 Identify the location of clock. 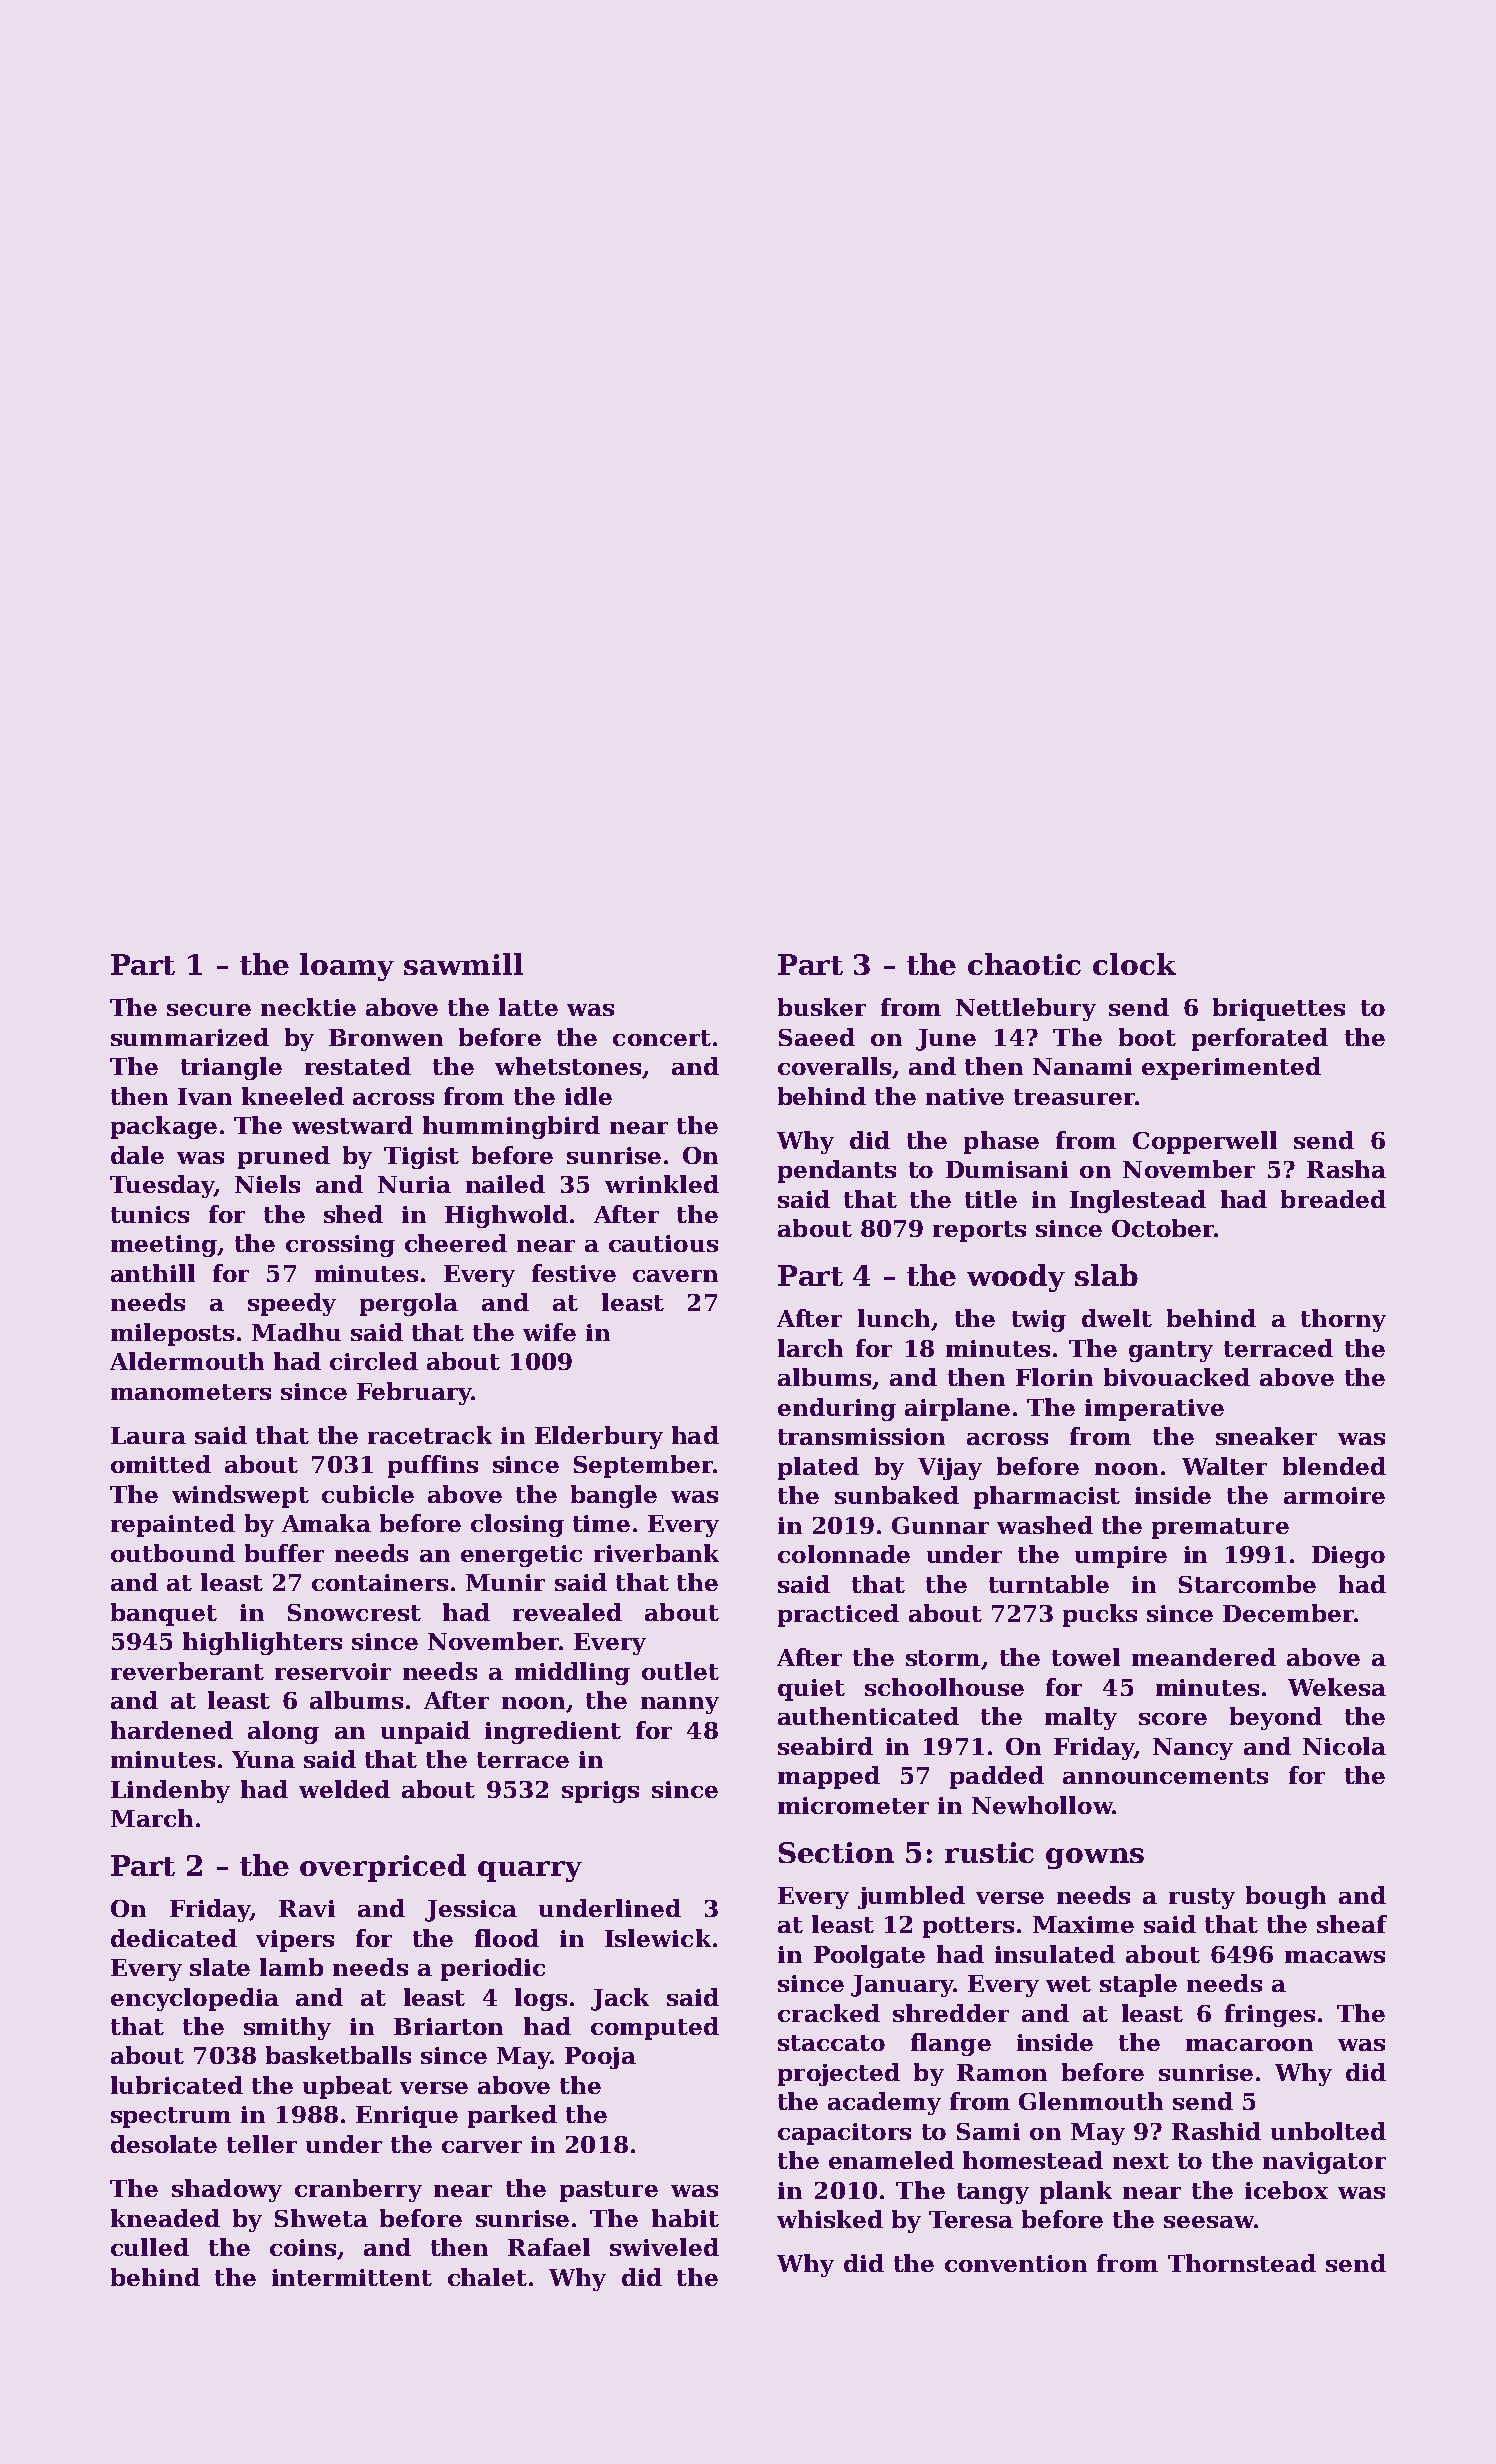
(1134, 964).
